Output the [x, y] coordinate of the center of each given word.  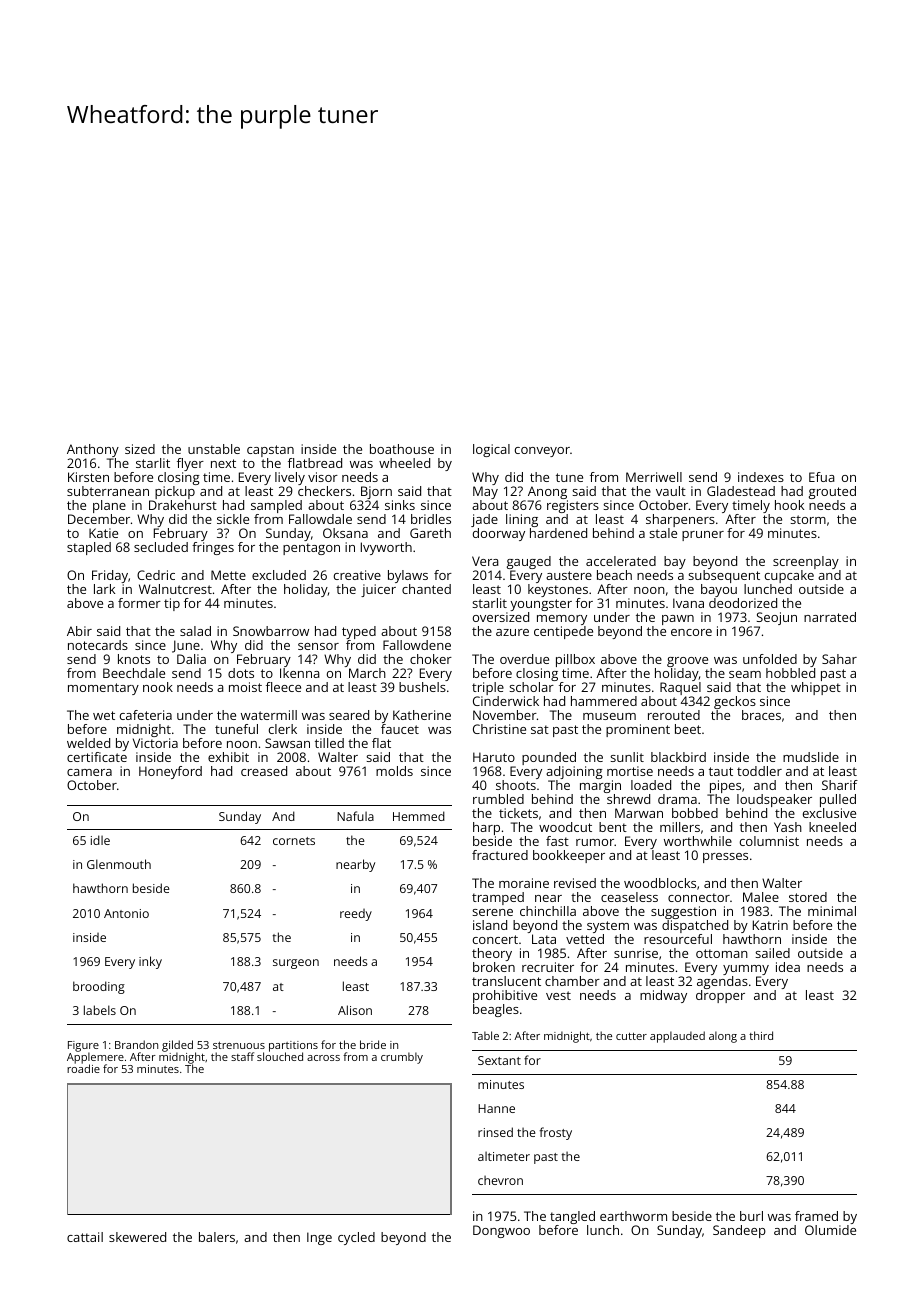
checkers [324, 491]
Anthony [93, 450]
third [761, 1035]
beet [688, 729]
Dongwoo [501, 1231]
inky [150, 962]
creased [264, 771]
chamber [572, 981]
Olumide [830, 1230]
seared [349, 715]
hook [789, 505]
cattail [85, 1237]
